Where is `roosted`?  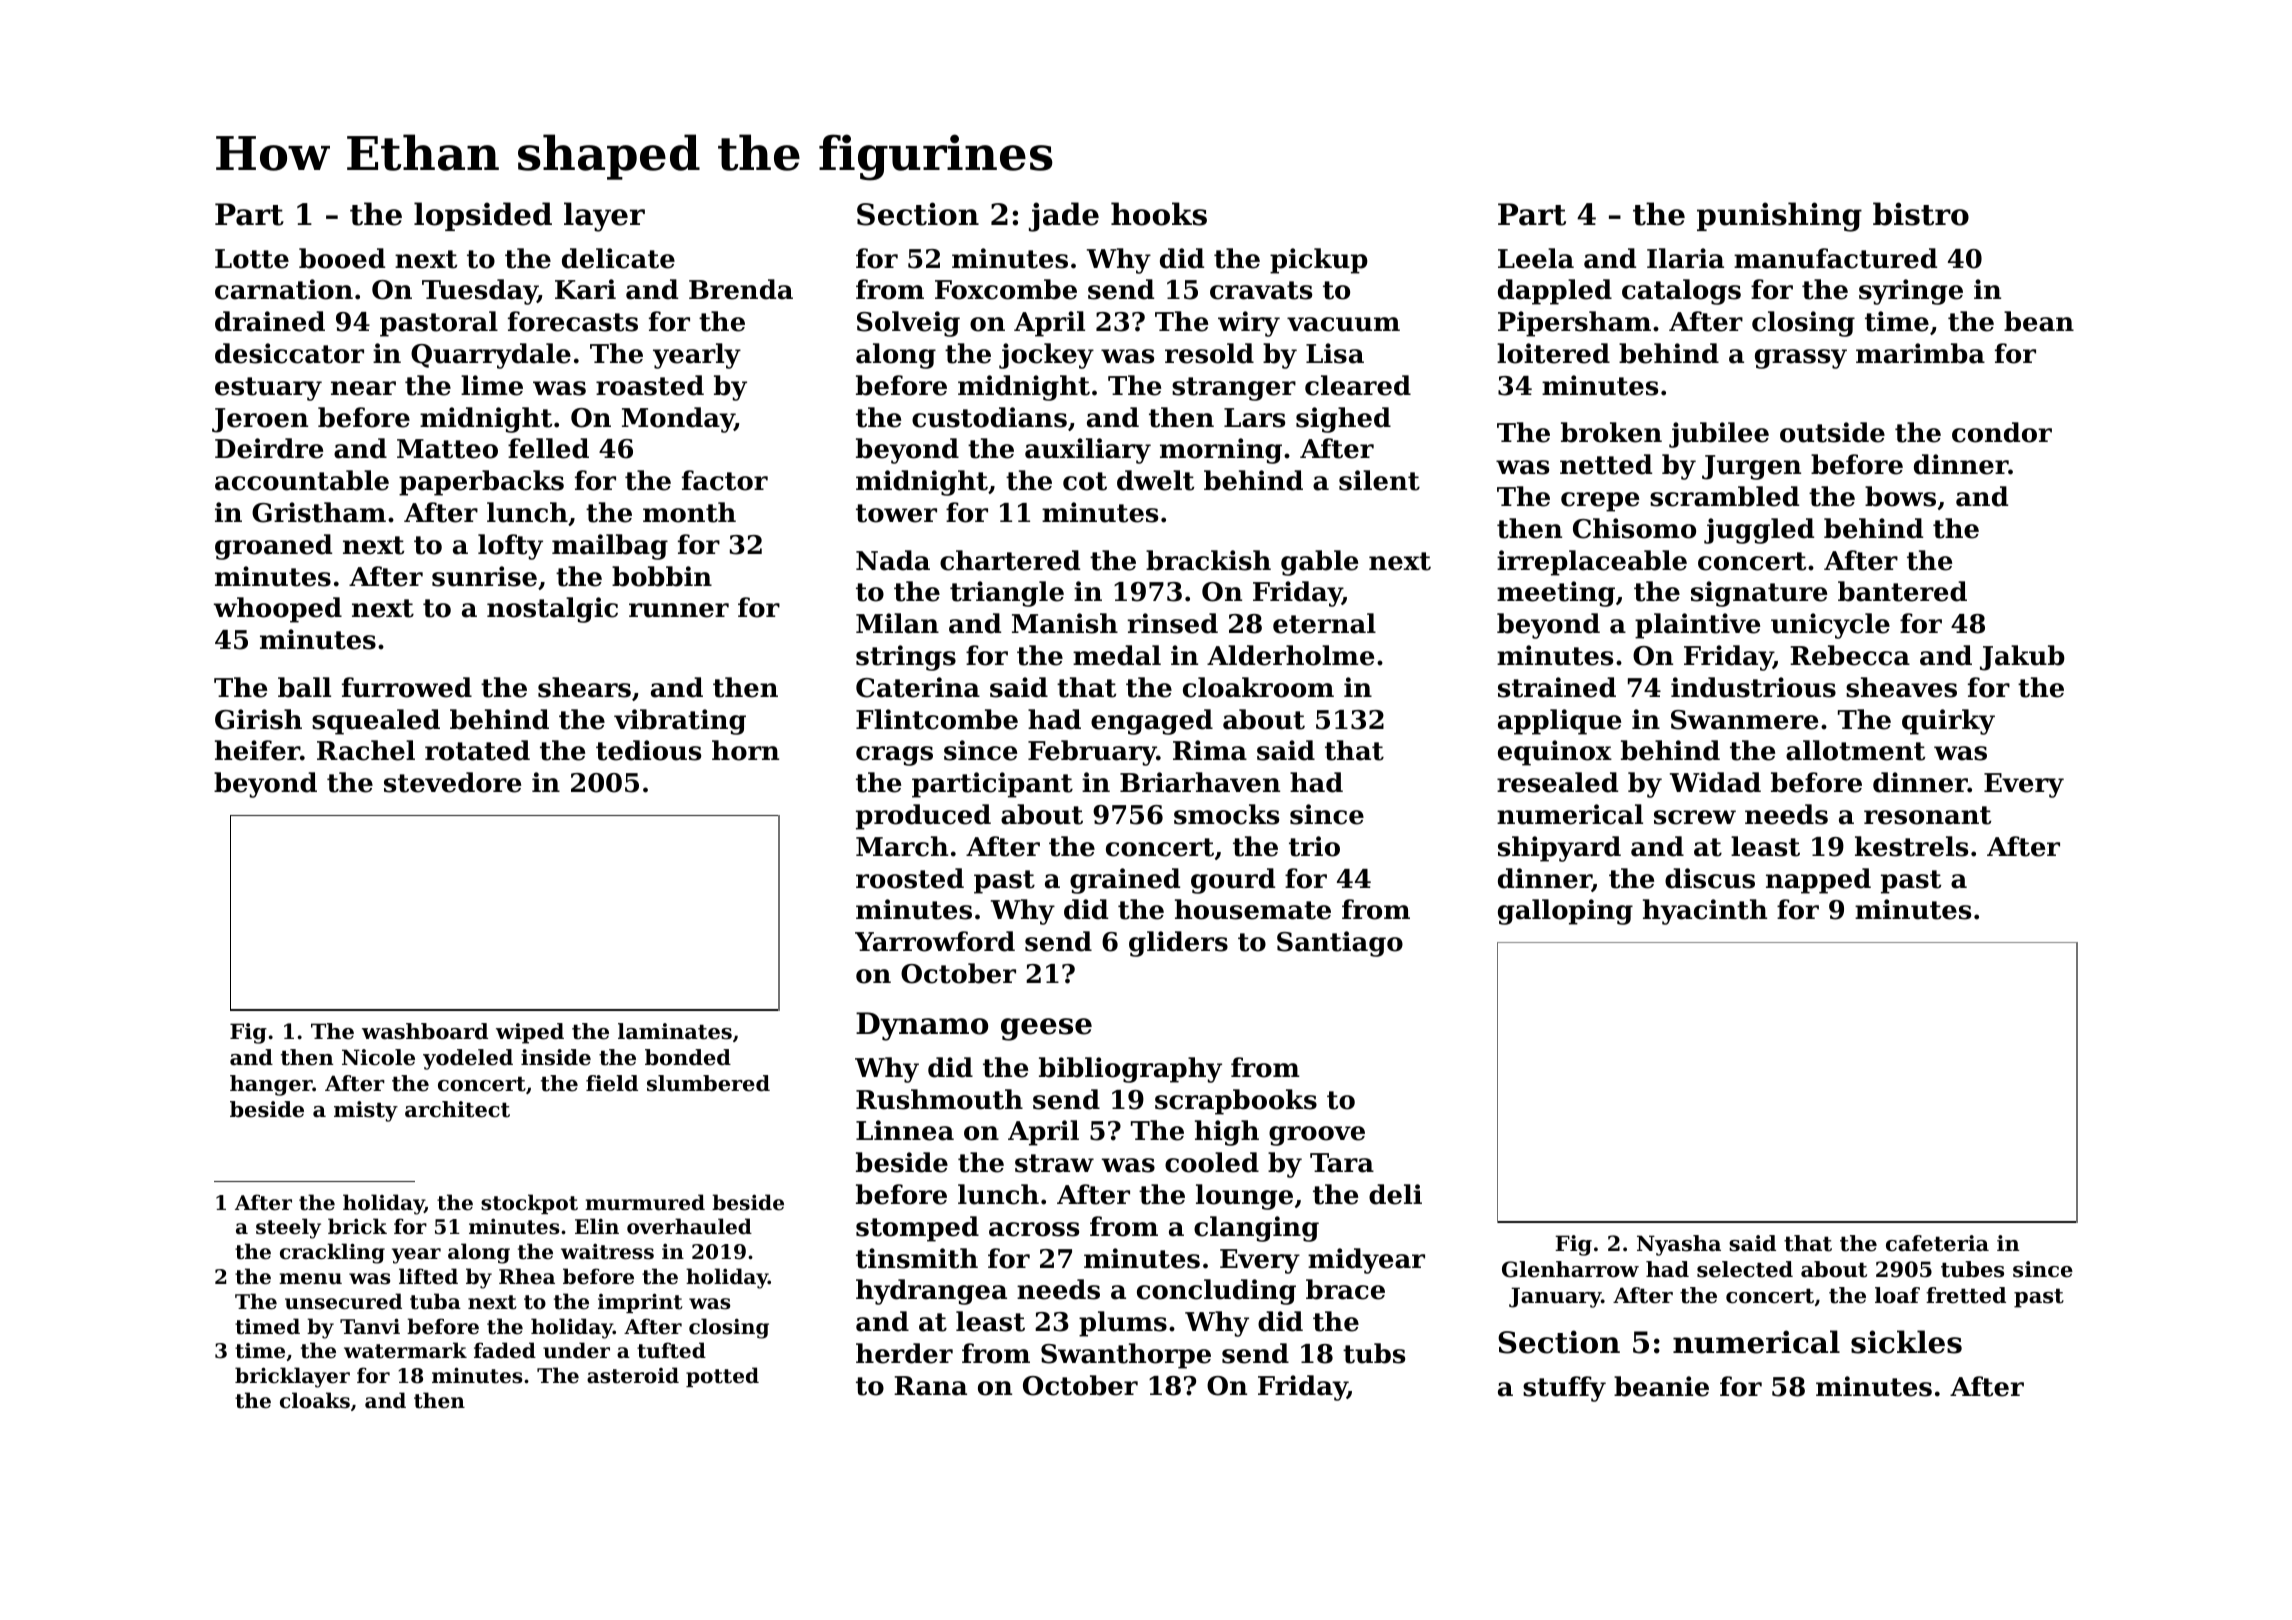
roosted is located at coordinates (910, 878).
